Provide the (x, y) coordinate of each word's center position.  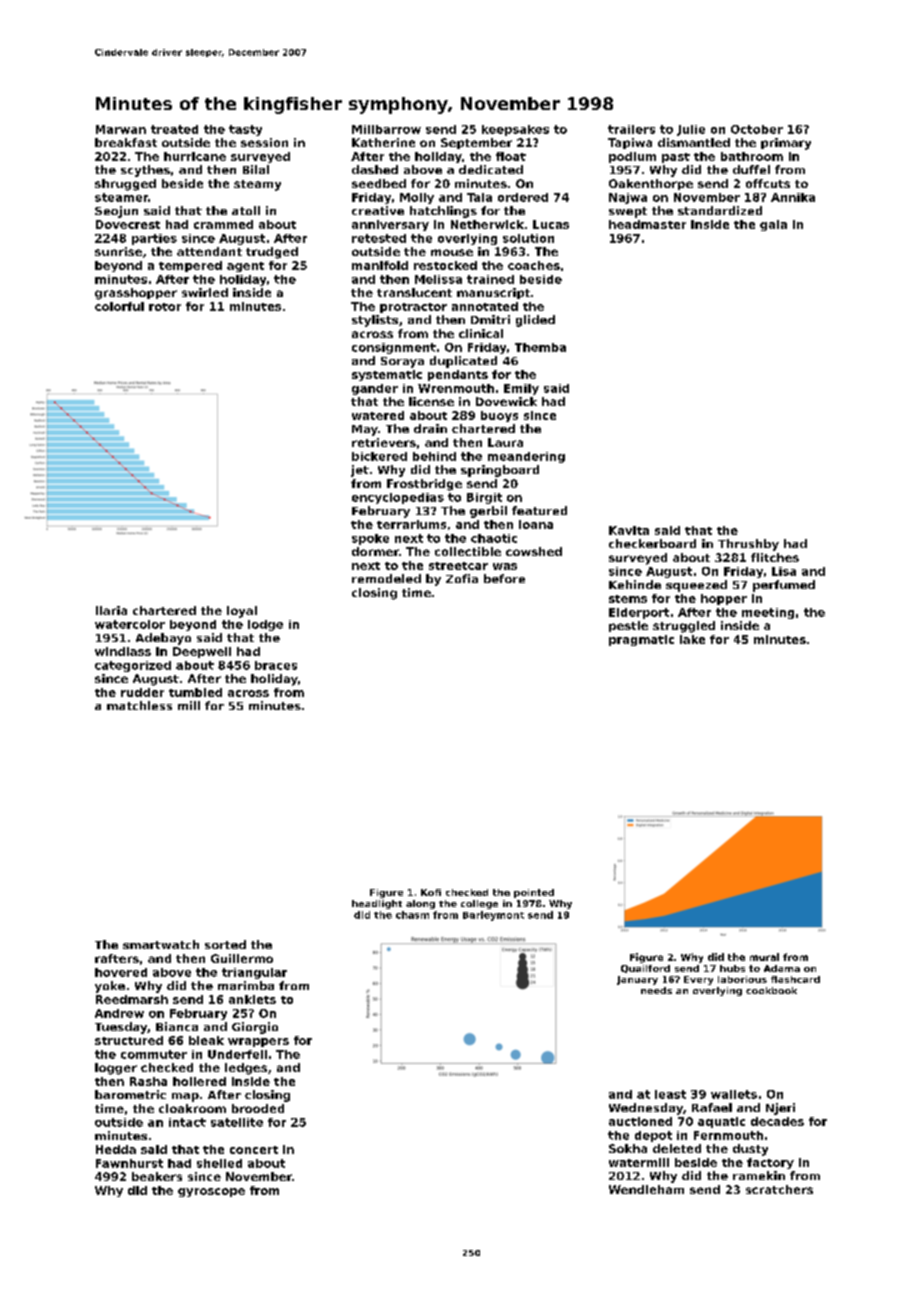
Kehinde (635, 584)
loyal (242, 612)
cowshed (534, 551)
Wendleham (646, 1189)
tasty (245, 130)
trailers (631, 129)
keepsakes (515, 130)
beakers (157, 1176)
